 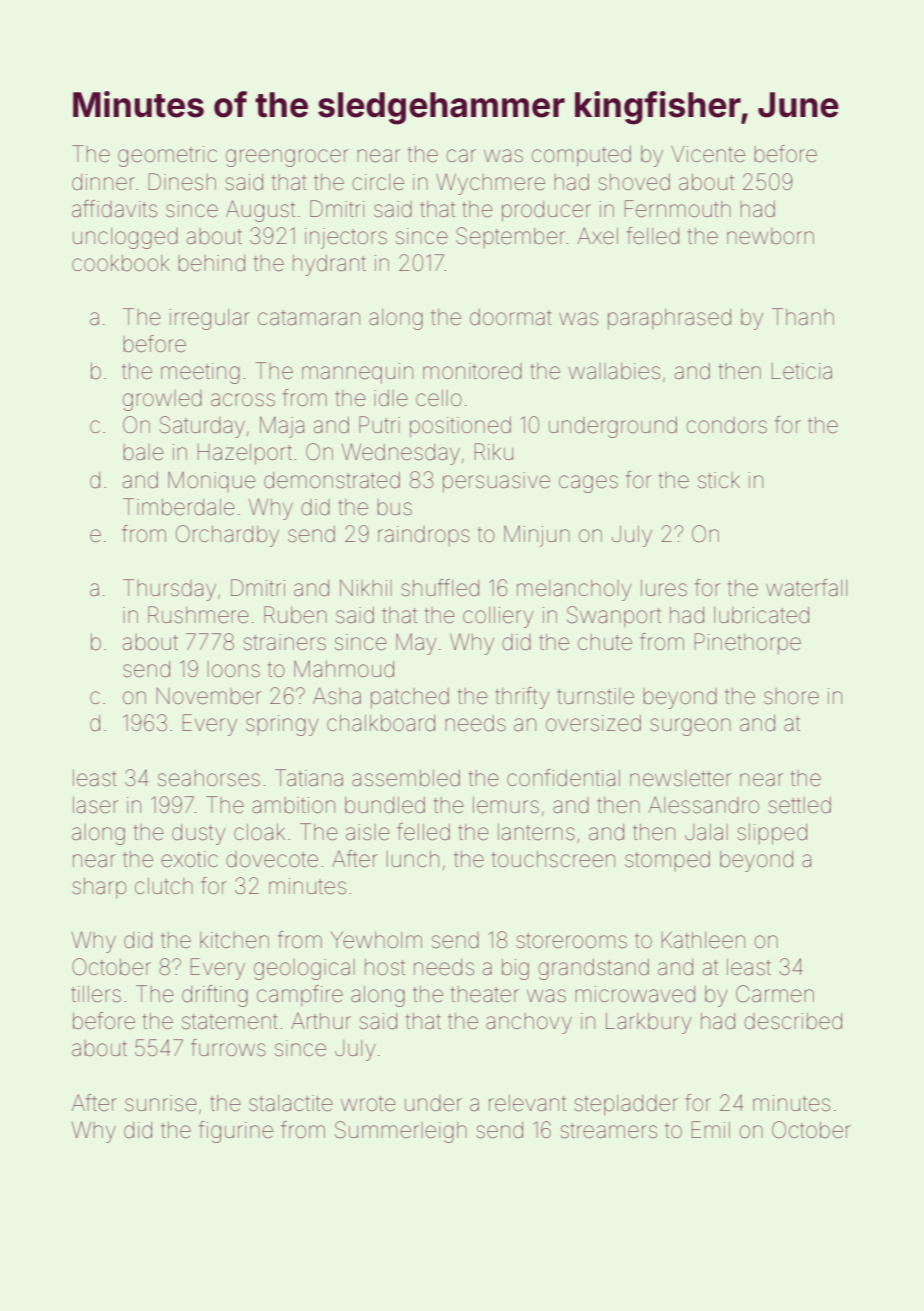 I want to click on seahorses, so click(x=209, y=778).
